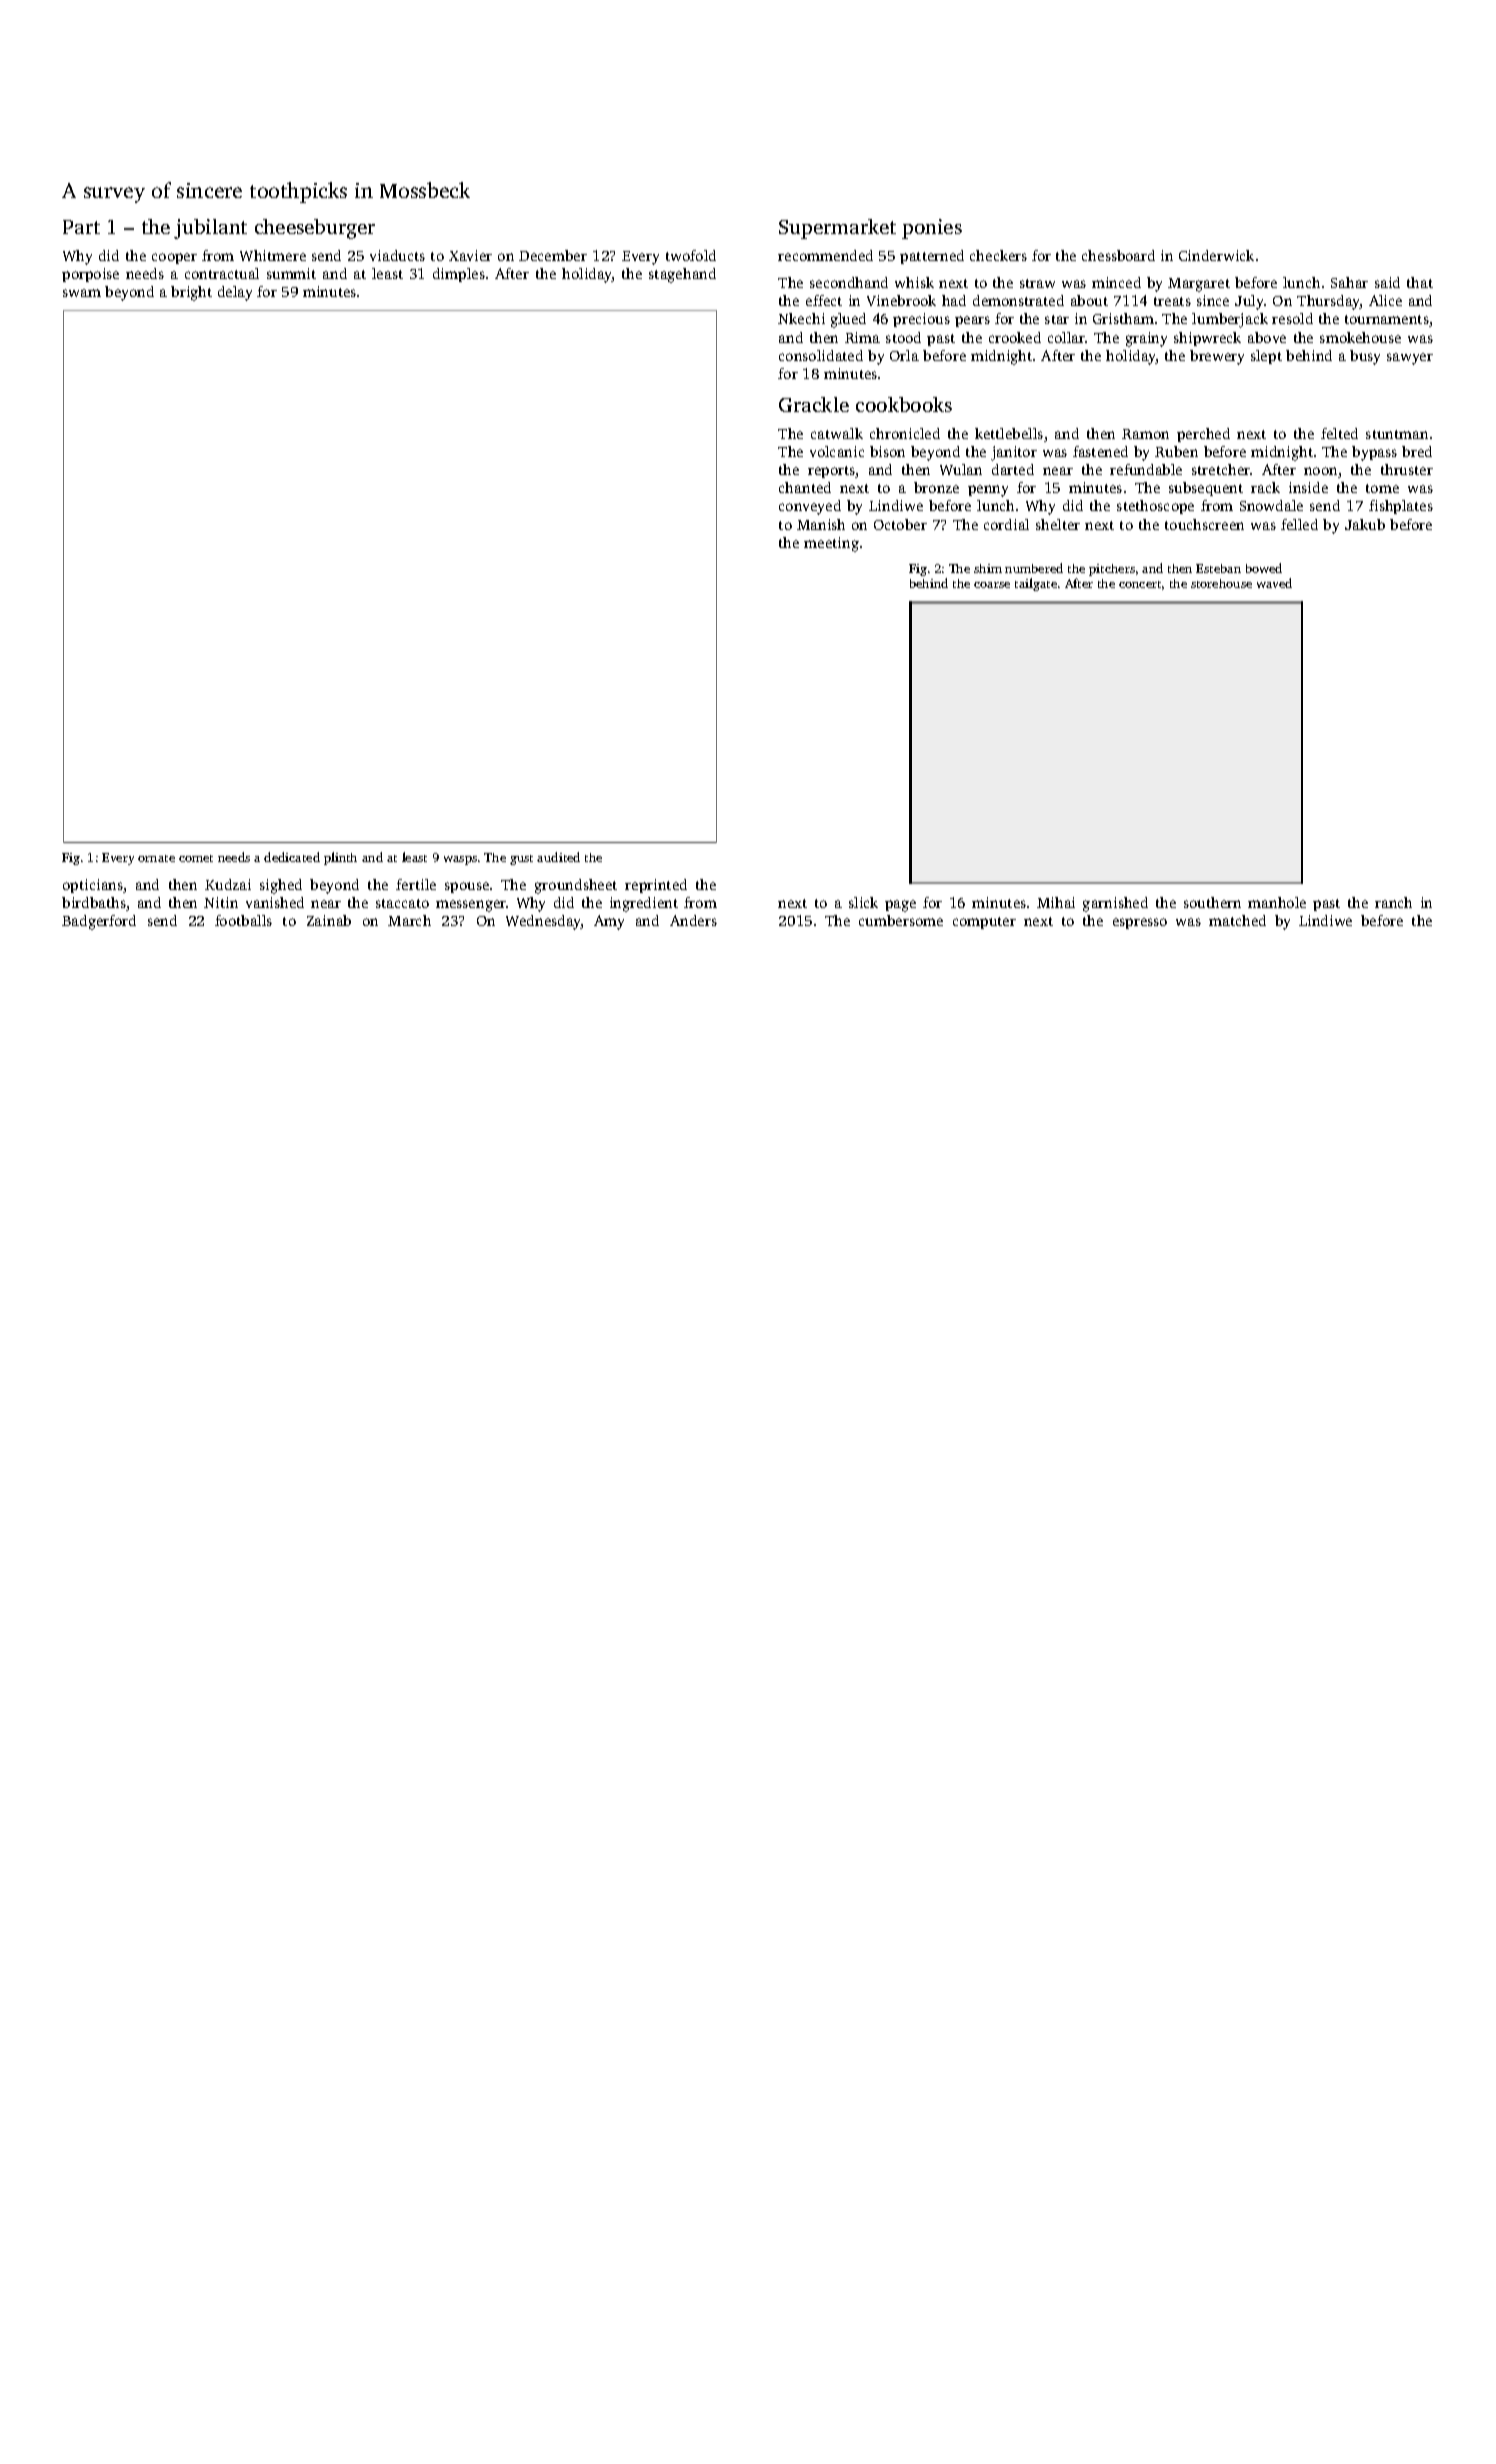 This screenshot has height=2464, width=1496. Describe the element at coordinates (1274, 583) in the screenshot. I see `waved` at that location.
